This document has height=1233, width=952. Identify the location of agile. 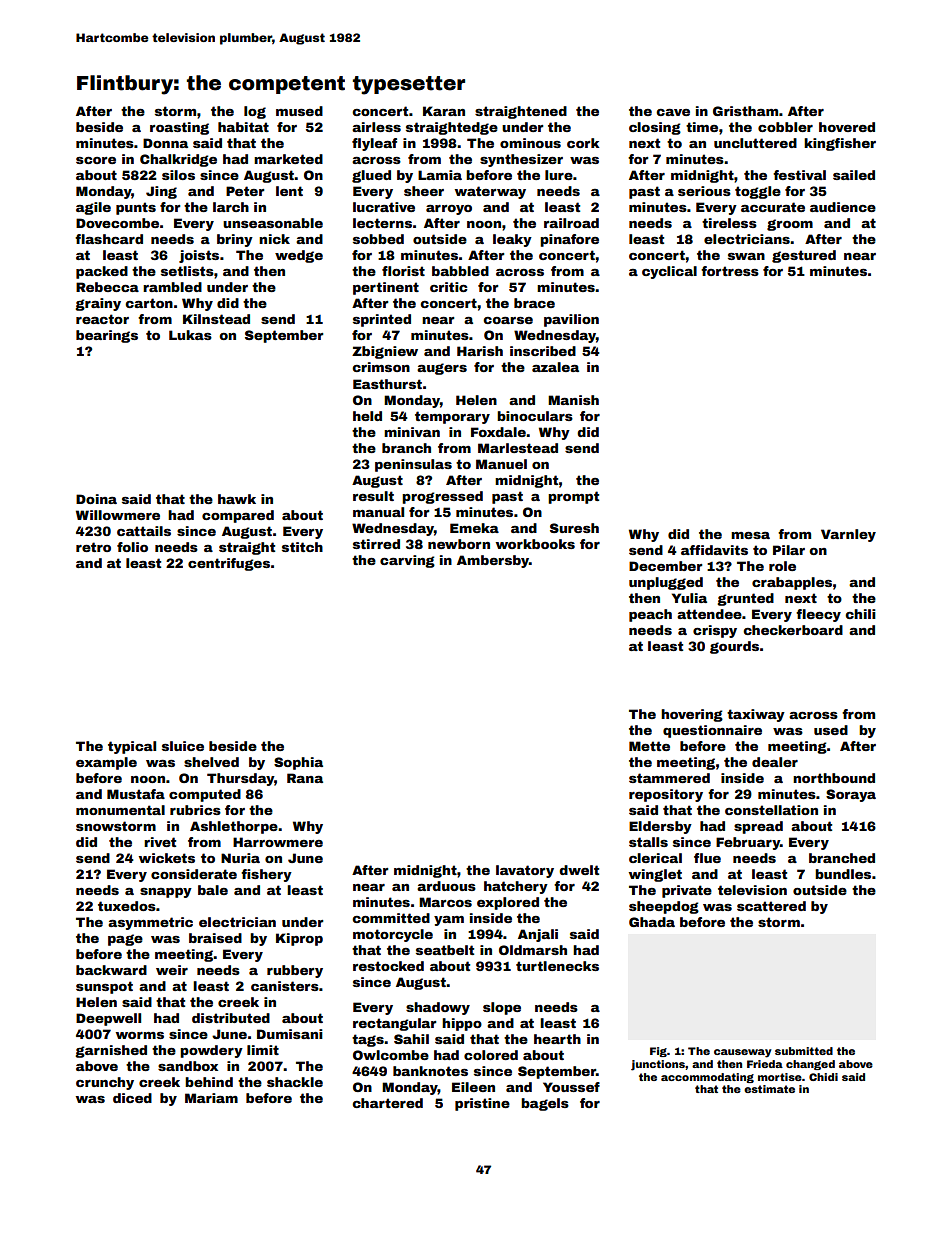
(93, 208).
